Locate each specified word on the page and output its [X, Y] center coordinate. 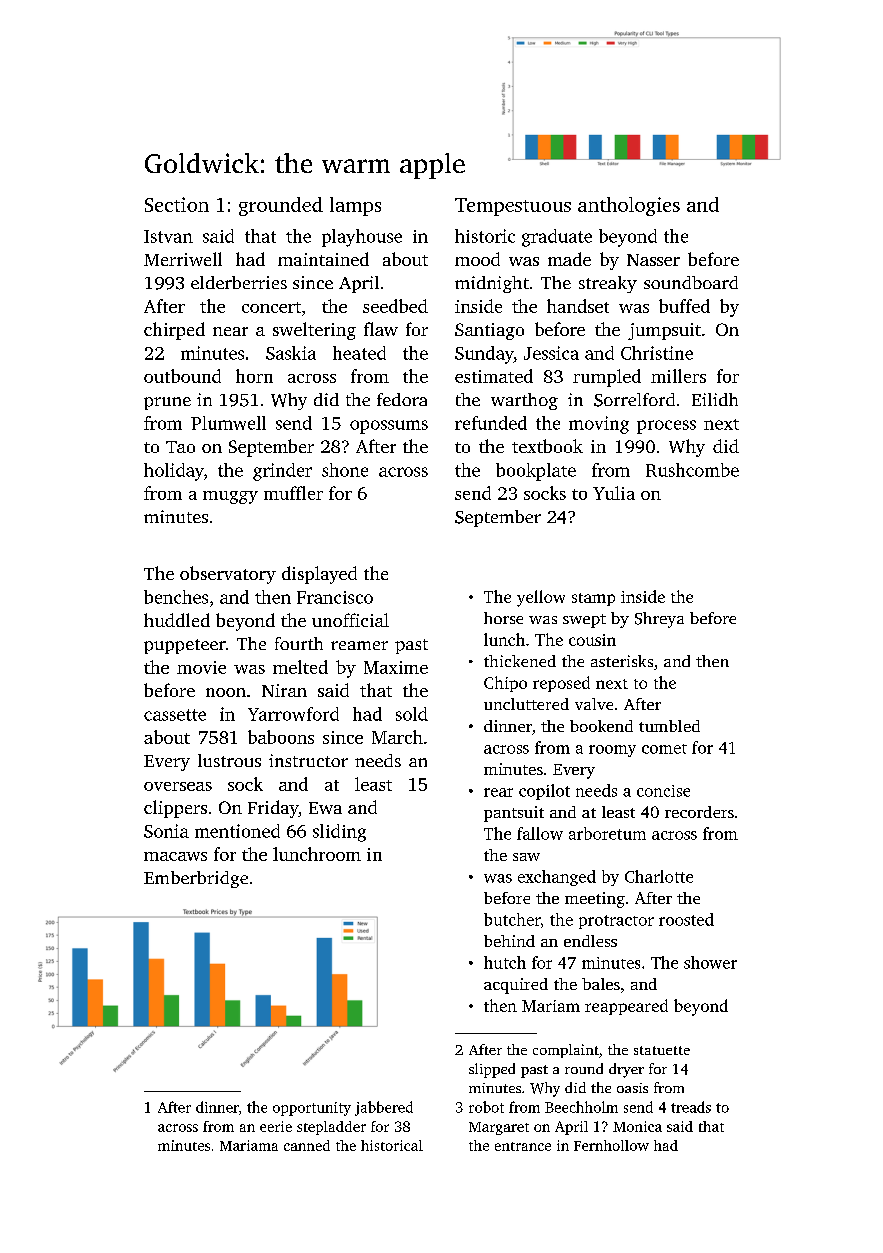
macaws [175, 856]
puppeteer [185, 646]
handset [578, 306]
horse [503, 618]
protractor [616, 922]
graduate [557, 238]
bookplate [536, 472]
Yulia [614, 493]
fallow [540, 833]
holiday [174, 472]
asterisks [622, 661]
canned [307, 1145]
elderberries [239, 282]
